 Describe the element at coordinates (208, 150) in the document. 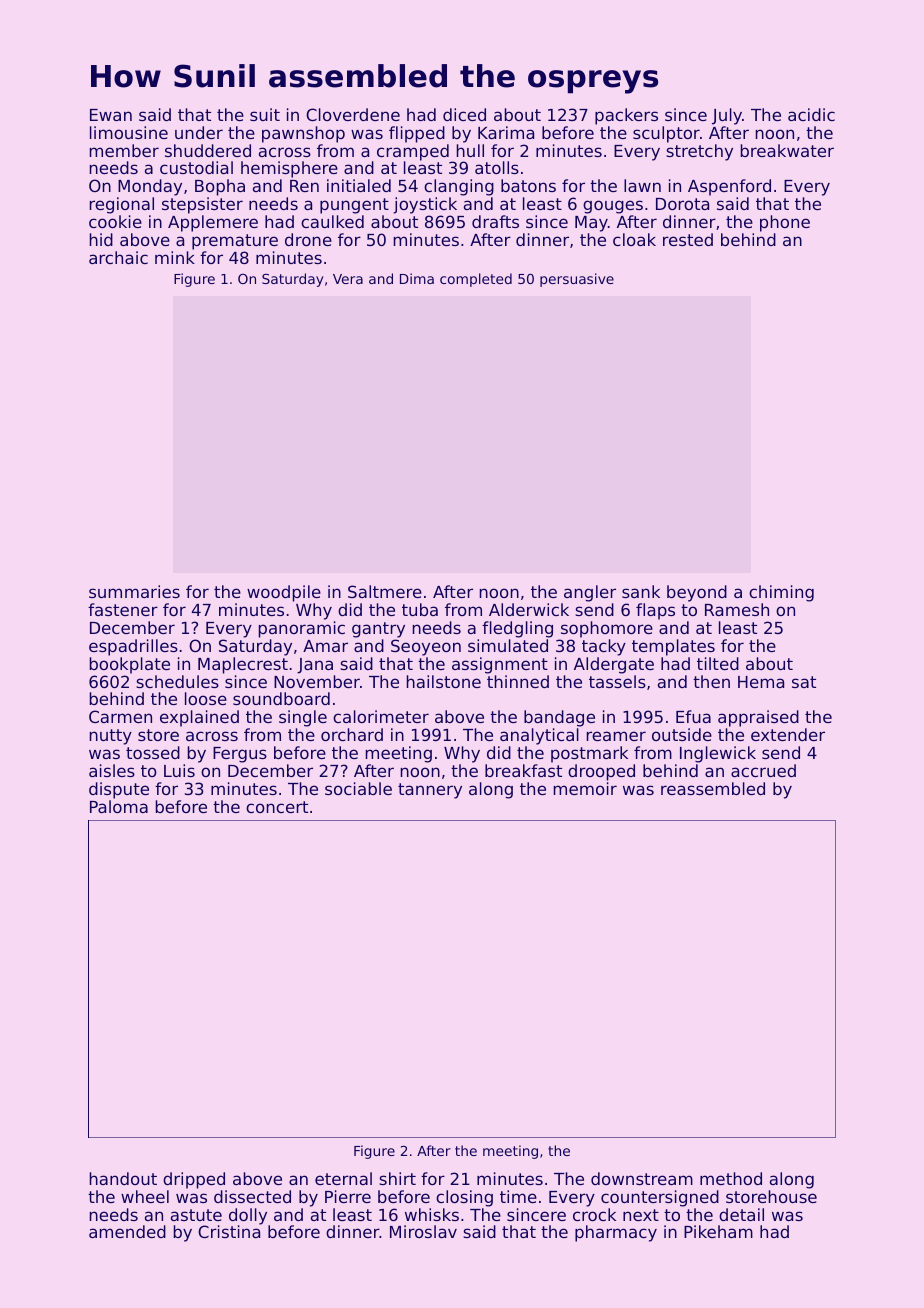

I see `shuddered` at that location.
